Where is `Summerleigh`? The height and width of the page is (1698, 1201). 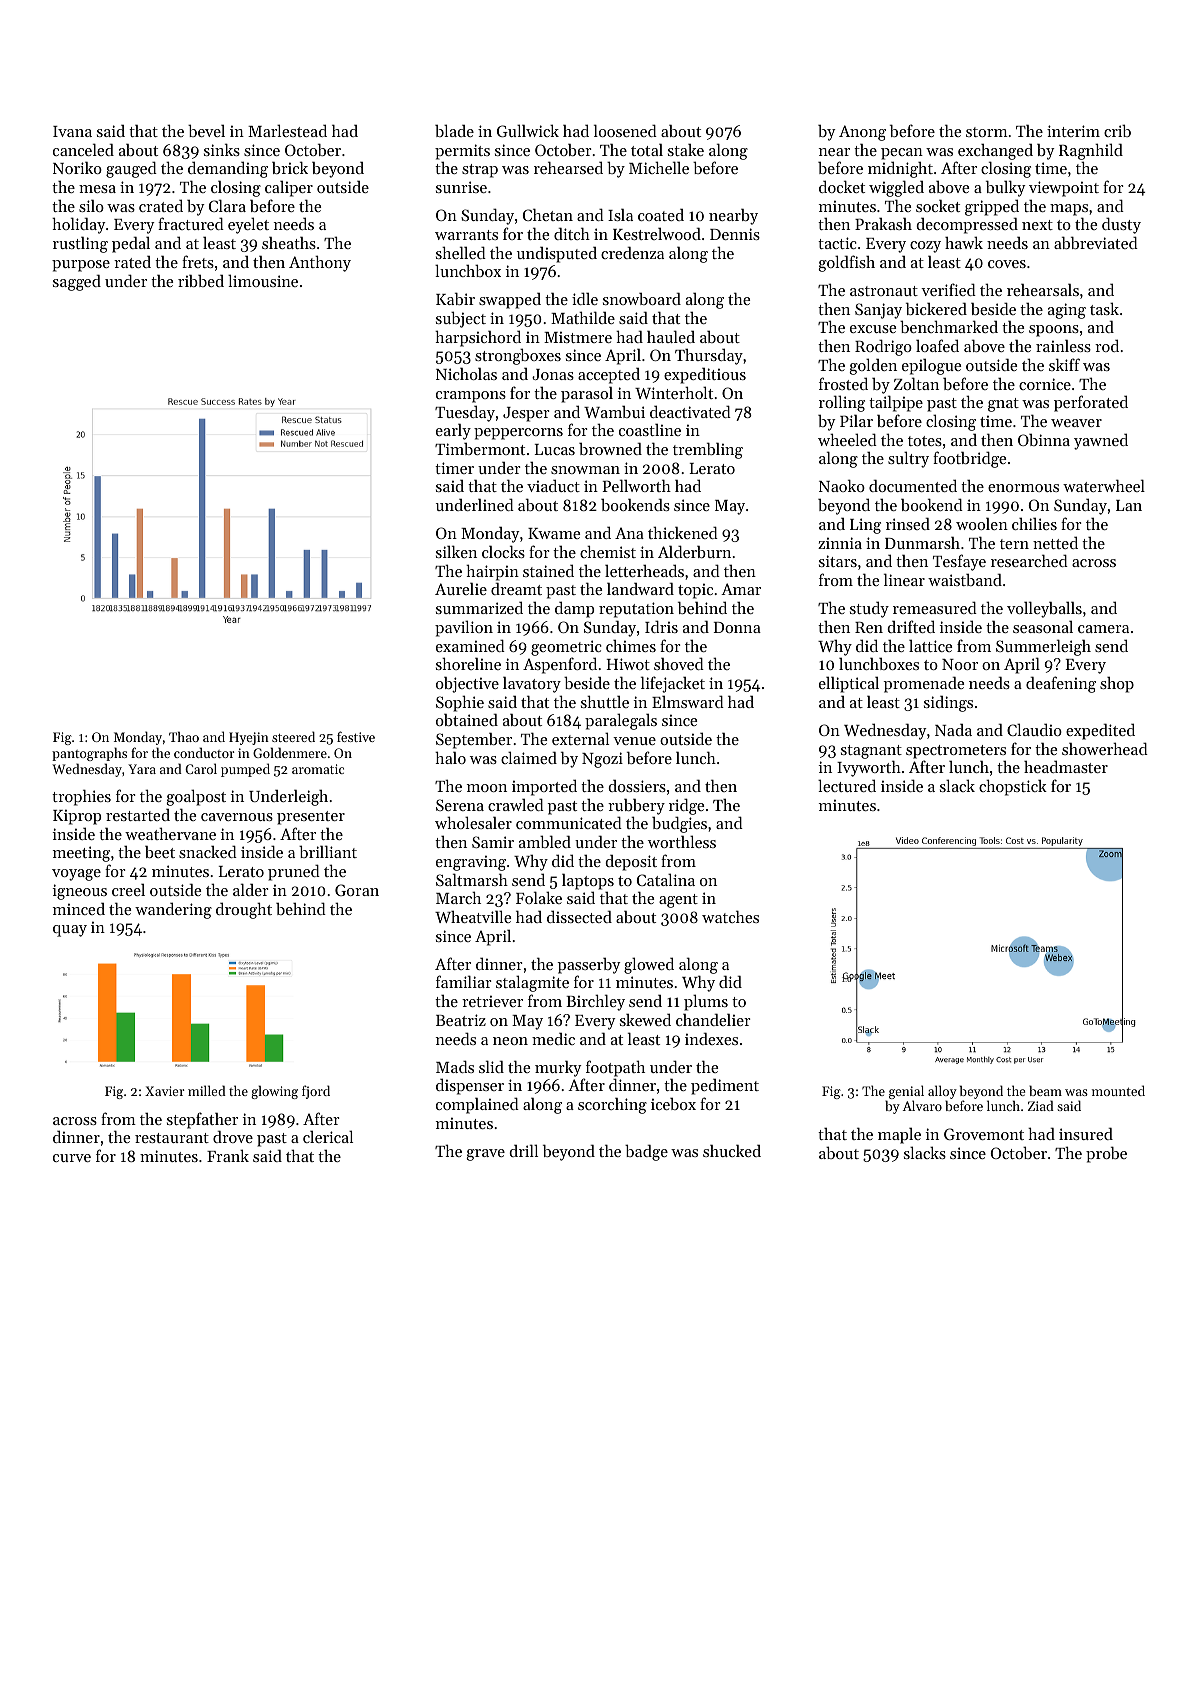
Summerleigh is located at coordinates (1043, 647).
